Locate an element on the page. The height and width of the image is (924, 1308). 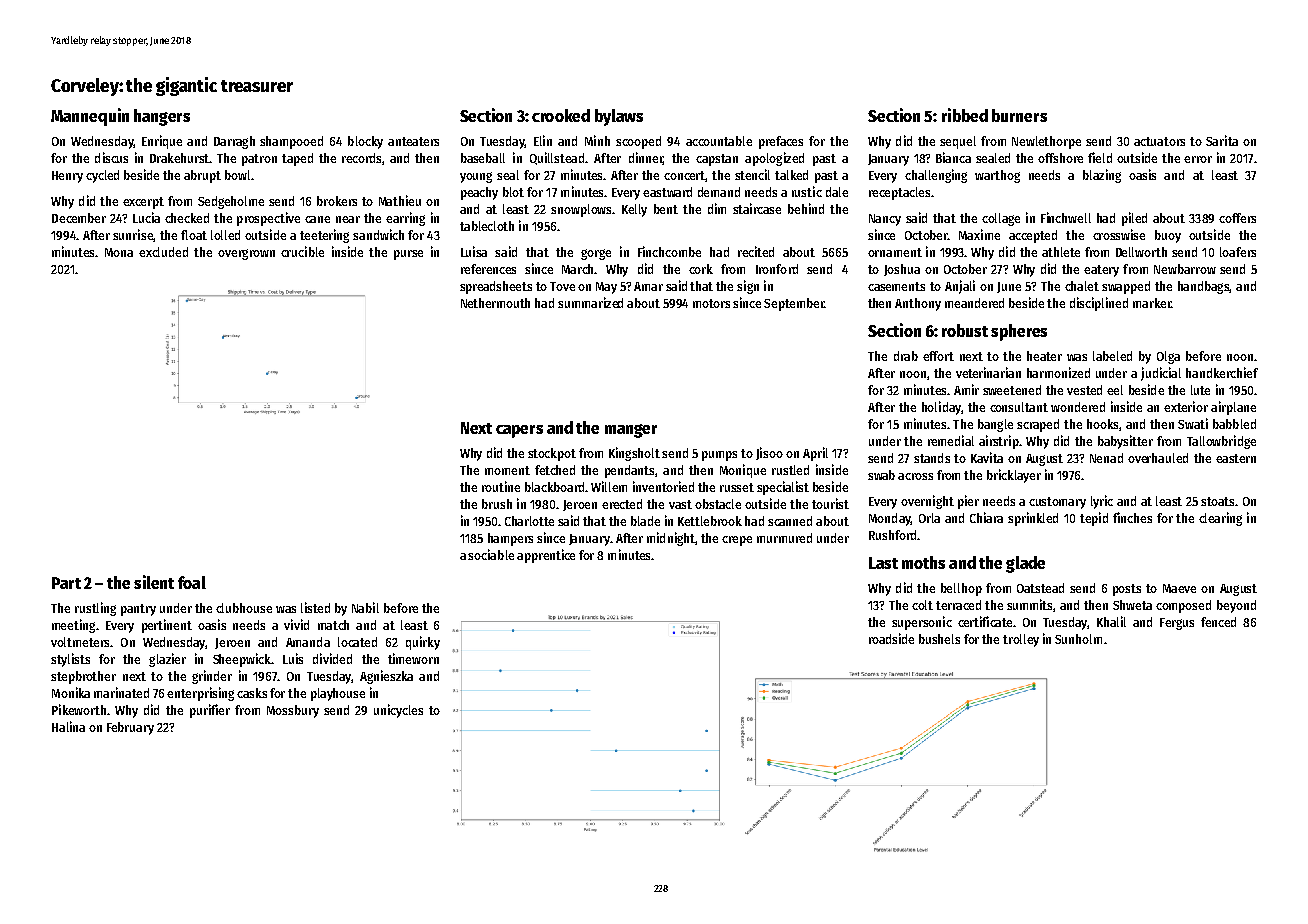
sociable is located at coordinates (491, 554).
